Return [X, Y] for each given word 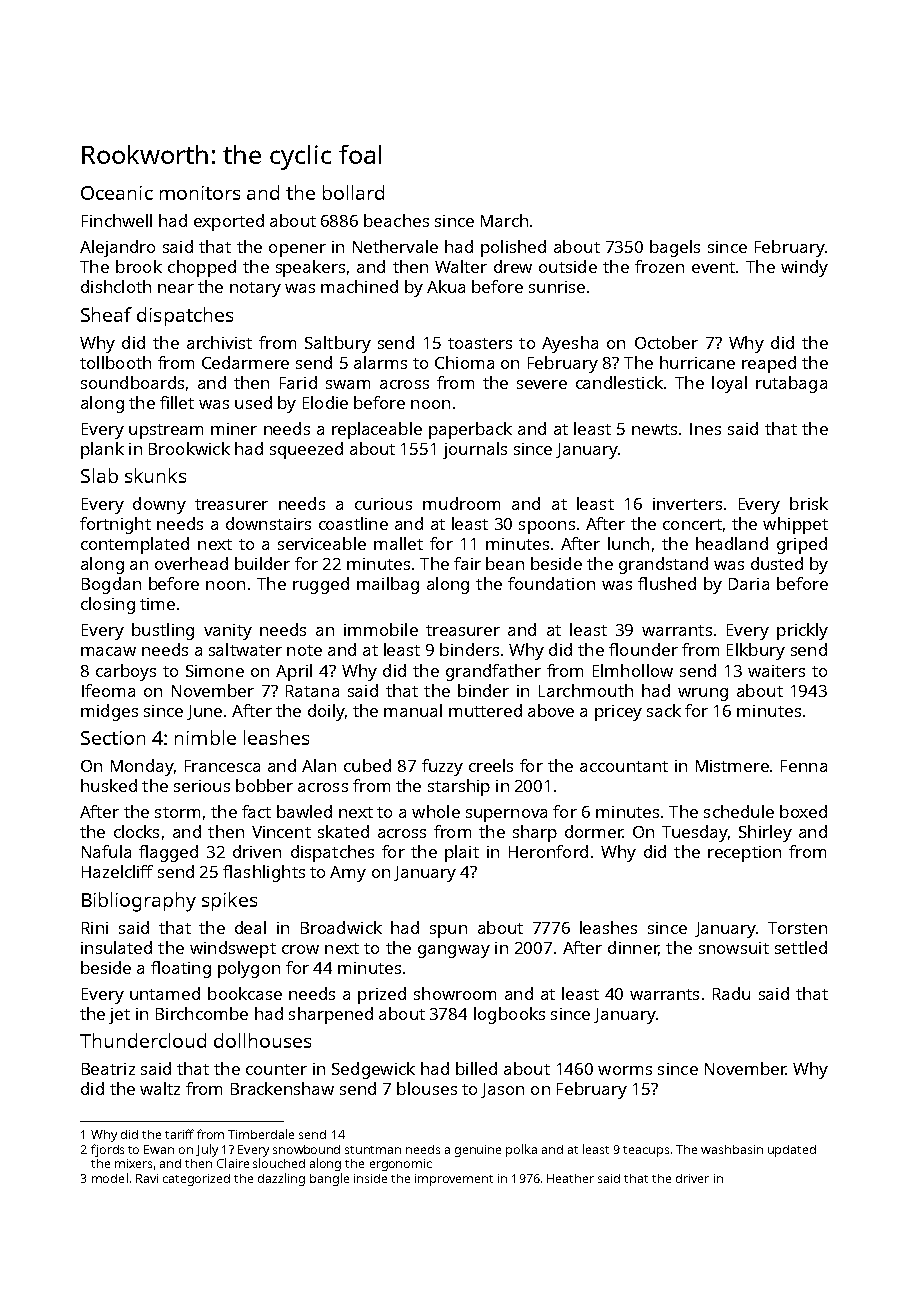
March [504, 220]
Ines [705, 429]
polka [521, 1150]
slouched [279, 1163]
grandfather [493, 672]
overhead [191, 563]
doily [326, 712]
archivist [219, 342]
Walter [461, 266]
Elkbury [756, 651]
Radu [731, 993]
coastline [353, 523]
